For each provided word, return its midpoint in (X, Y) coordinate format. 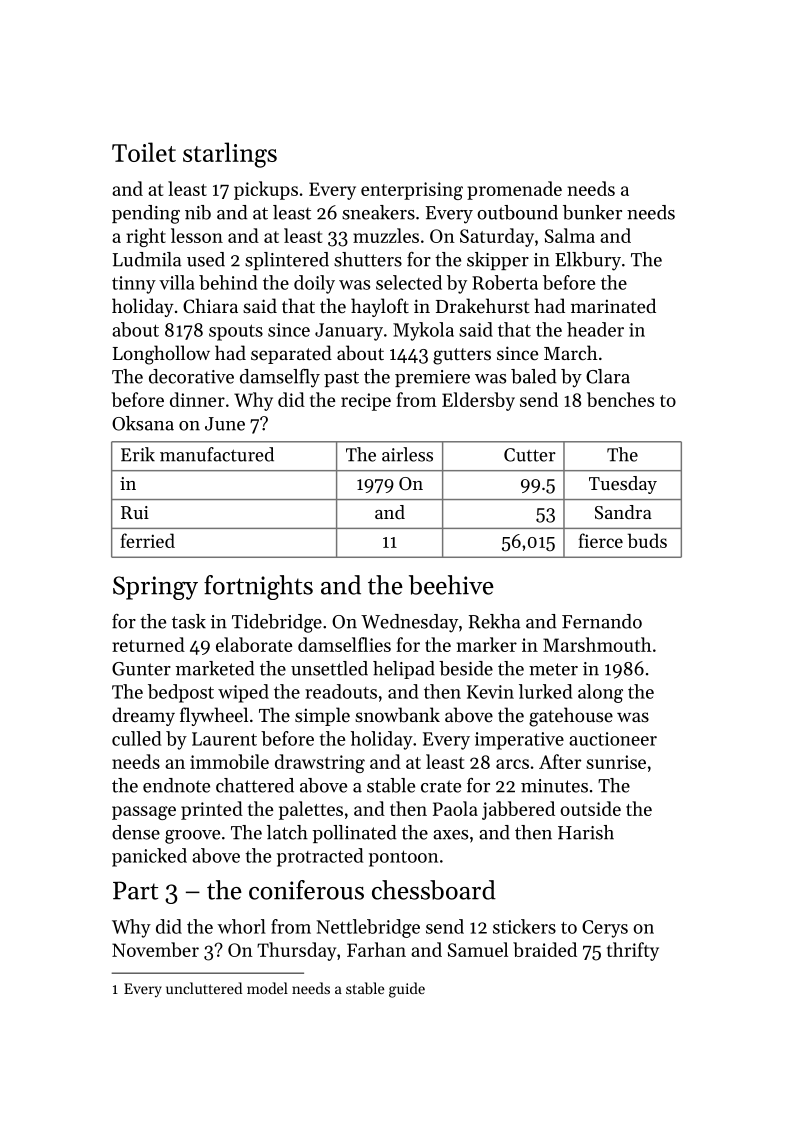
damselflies (344, 644)
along (600, 693)
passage (144, 813)
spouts (236, 332)
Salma (570, 235)
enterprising (412, 191)
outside (590, 808)
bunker (592, 212)
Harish (586, 832)
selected (409, 282)
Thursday (296, 951)
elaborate (254, 644)
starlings (230, 155)
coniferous (306, 890)
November (155, 949)
